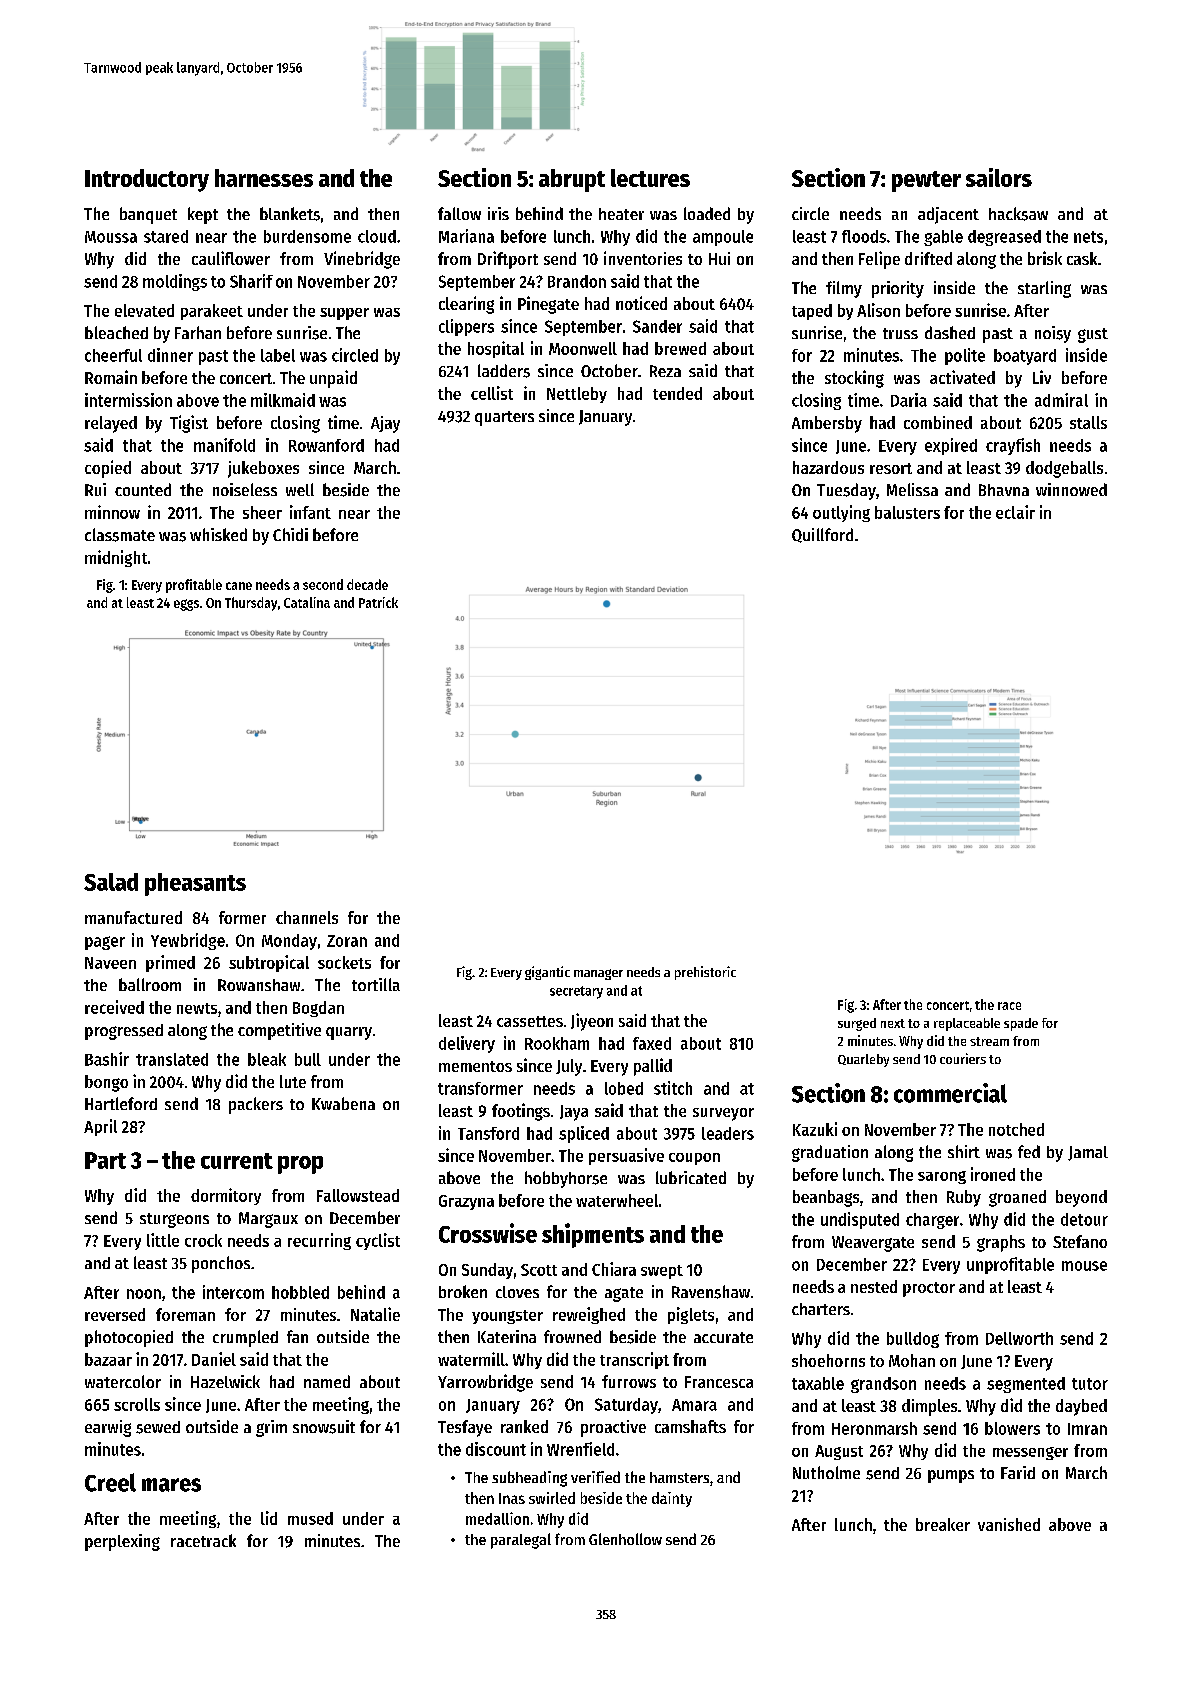 This page has width=1192, height=1685. Describe the element at coordinates (1021, 1024) in the page. I see `spade` at that location.
